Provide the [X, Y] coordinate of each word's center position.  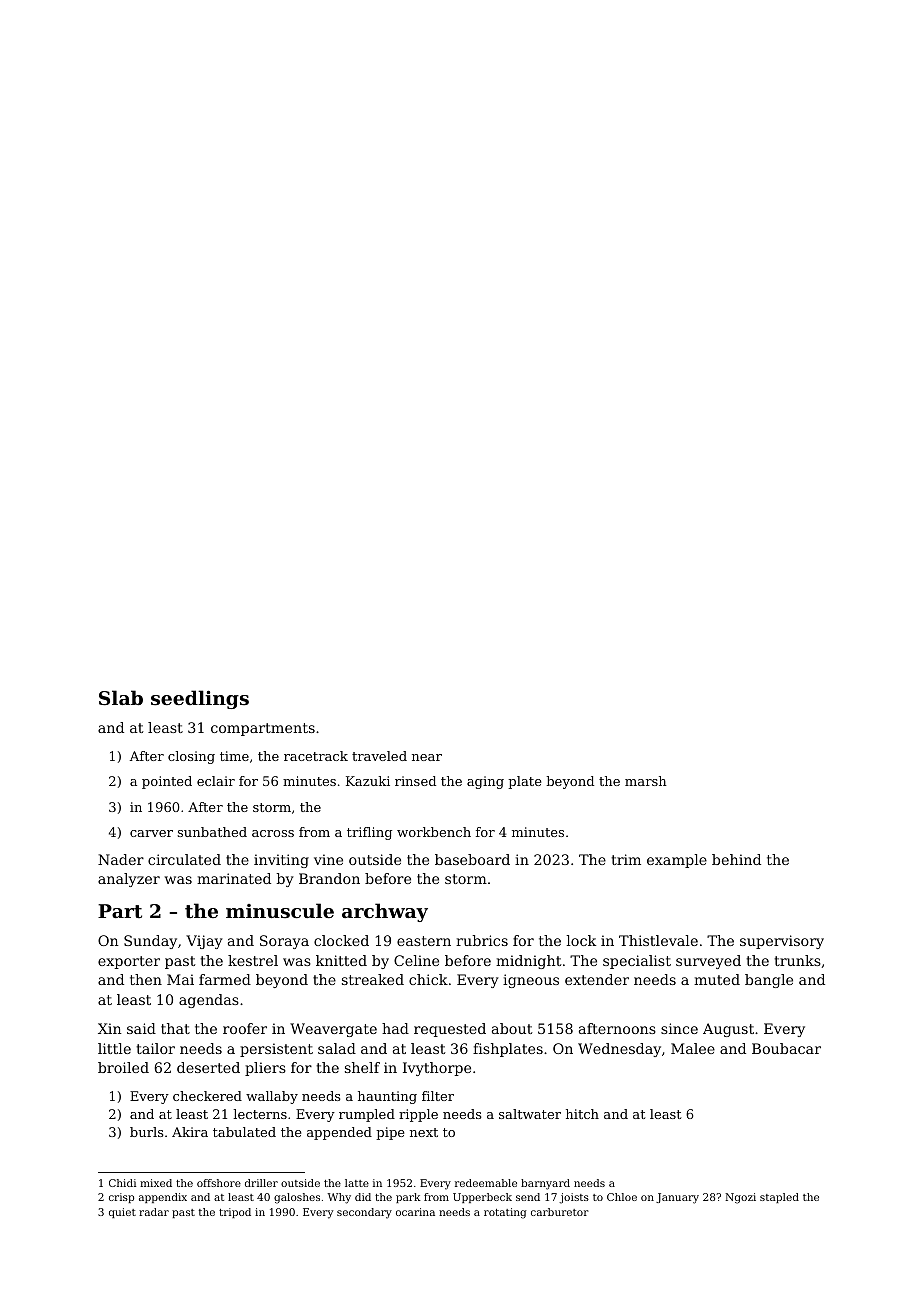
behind [736, 859]
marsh [646, 781]
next [424, 1132]
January [677, 1198]
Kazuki [368, 781]
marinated [234, 878]
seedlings [200, 699]
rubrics [482, 940]
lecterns [260, 1114]
